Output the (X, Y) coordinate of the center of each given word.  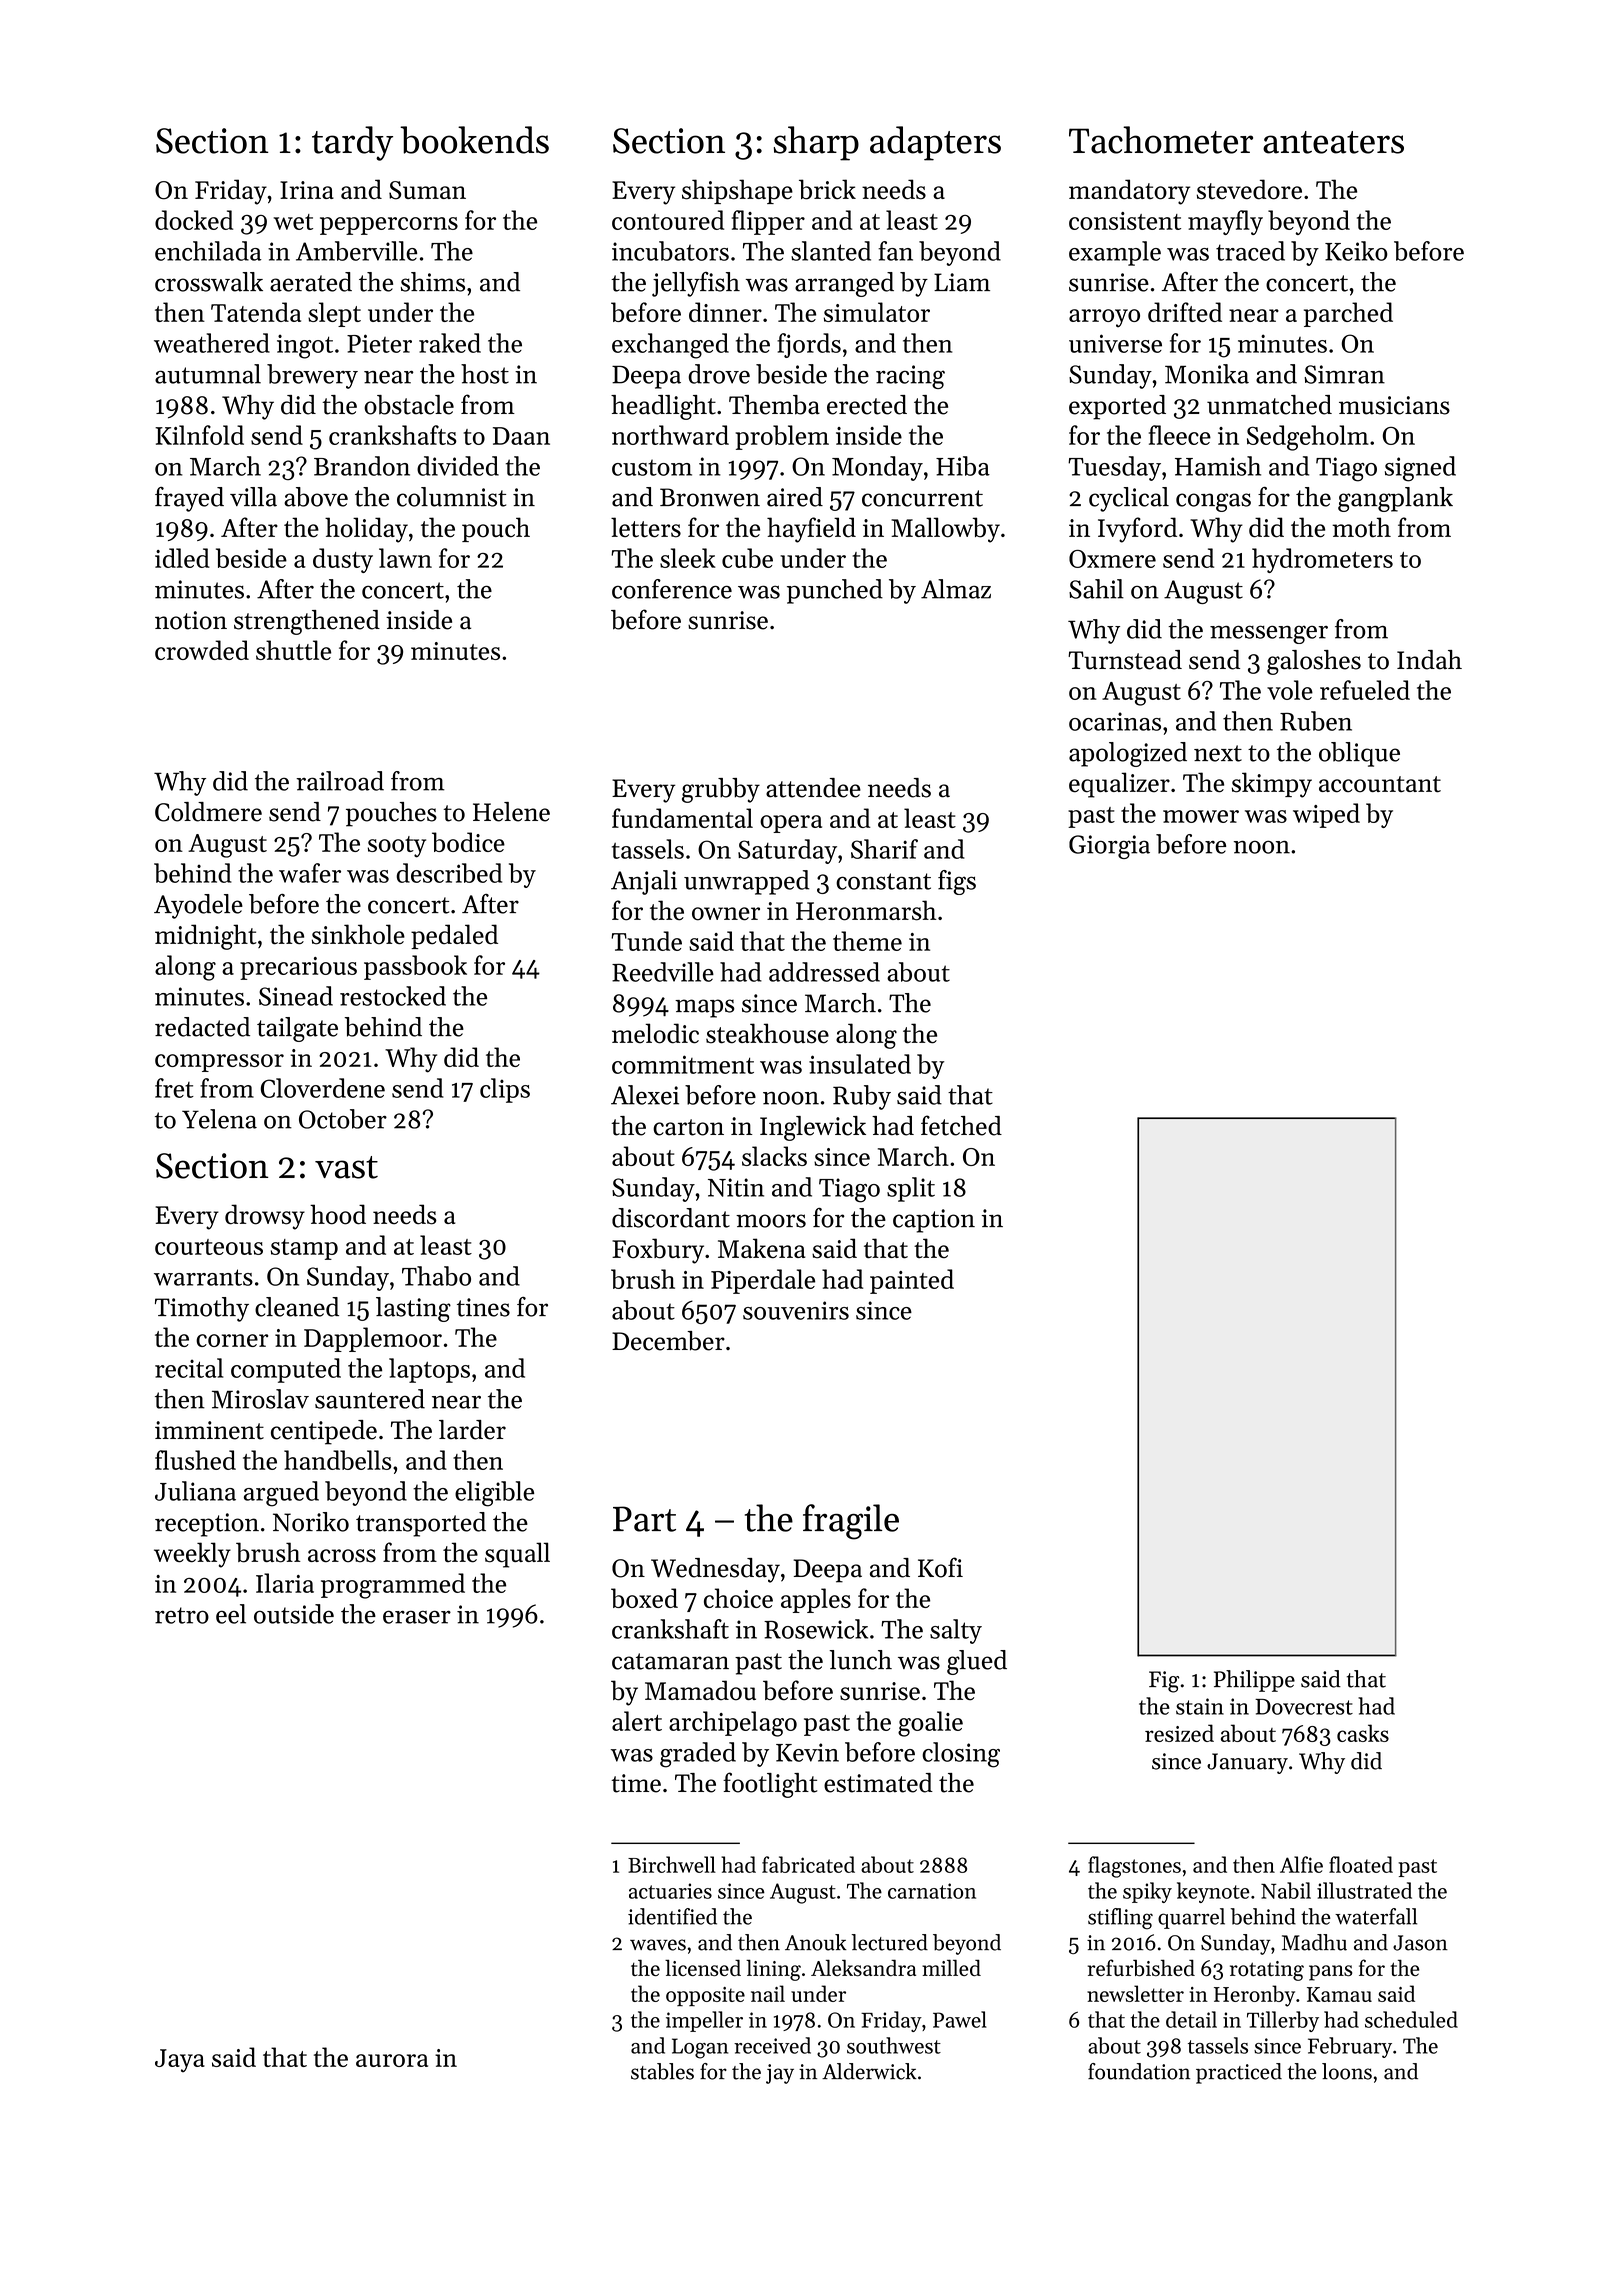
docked (194, 220)
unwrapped (746, 882)
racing (910, 377)
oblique (1359, 754)
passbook (415, 967)
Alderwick (869, 2071)
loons (1347, 2071)
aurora (392, 2060)
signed (1420, 469)
